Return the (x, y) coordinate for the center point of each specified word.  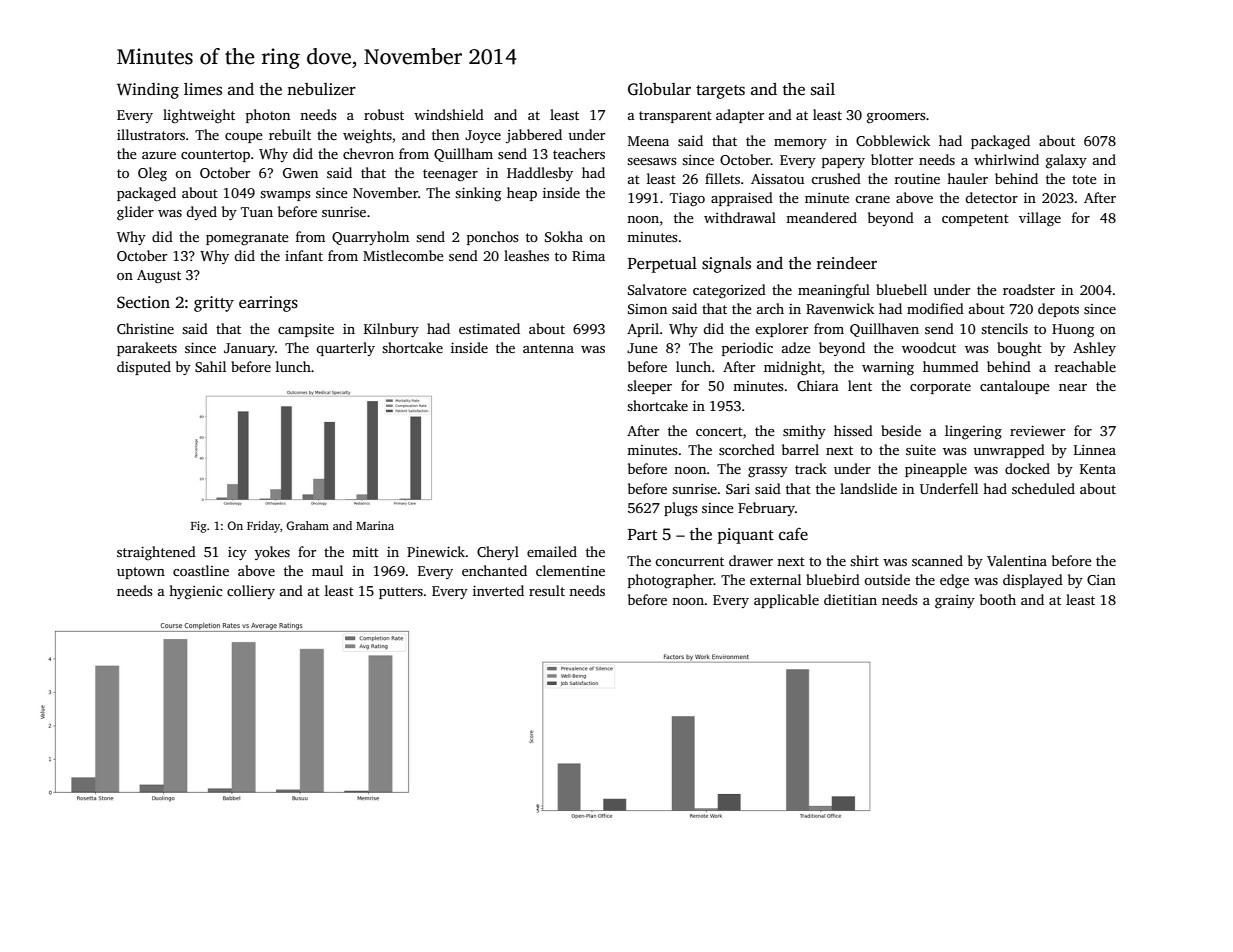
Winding (148, 91)
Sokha (564, 236)
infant (304, 255)
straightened (156, 553)
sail (823, 89)
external (775, 579)
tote (1084, 179)
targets (720, 92)
